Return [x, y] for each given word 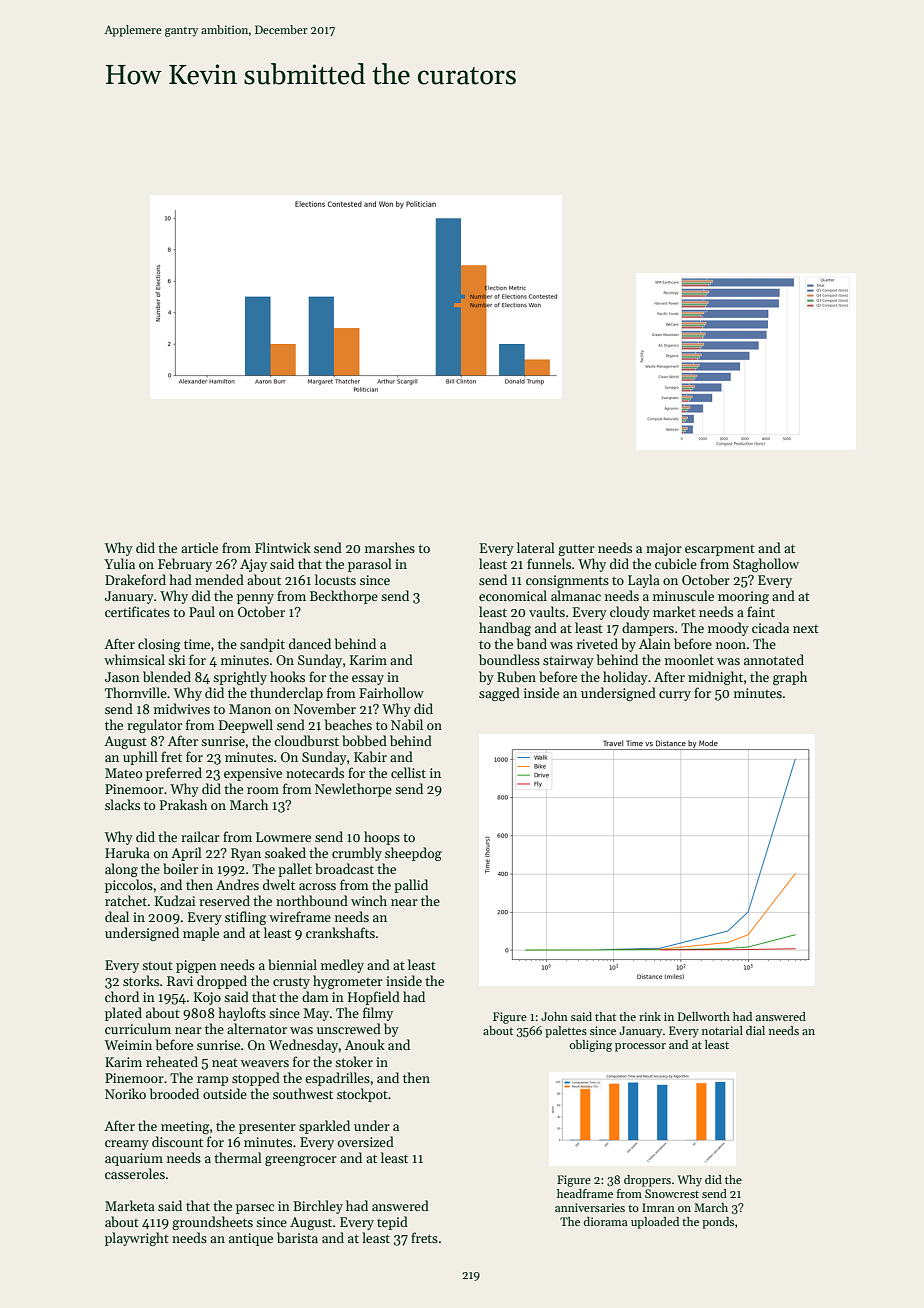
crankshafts [340, 932]
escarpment [720, 550]
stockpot [362, 1095]
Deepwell [246, 726]
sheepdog [413, 854]
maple [201, 934]
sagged [499, 694]
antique [251, 1239]
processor [640, 1047]
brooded [174, 1093]
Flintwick [283, 547]
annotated [774, 659]
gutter [576, 550]
